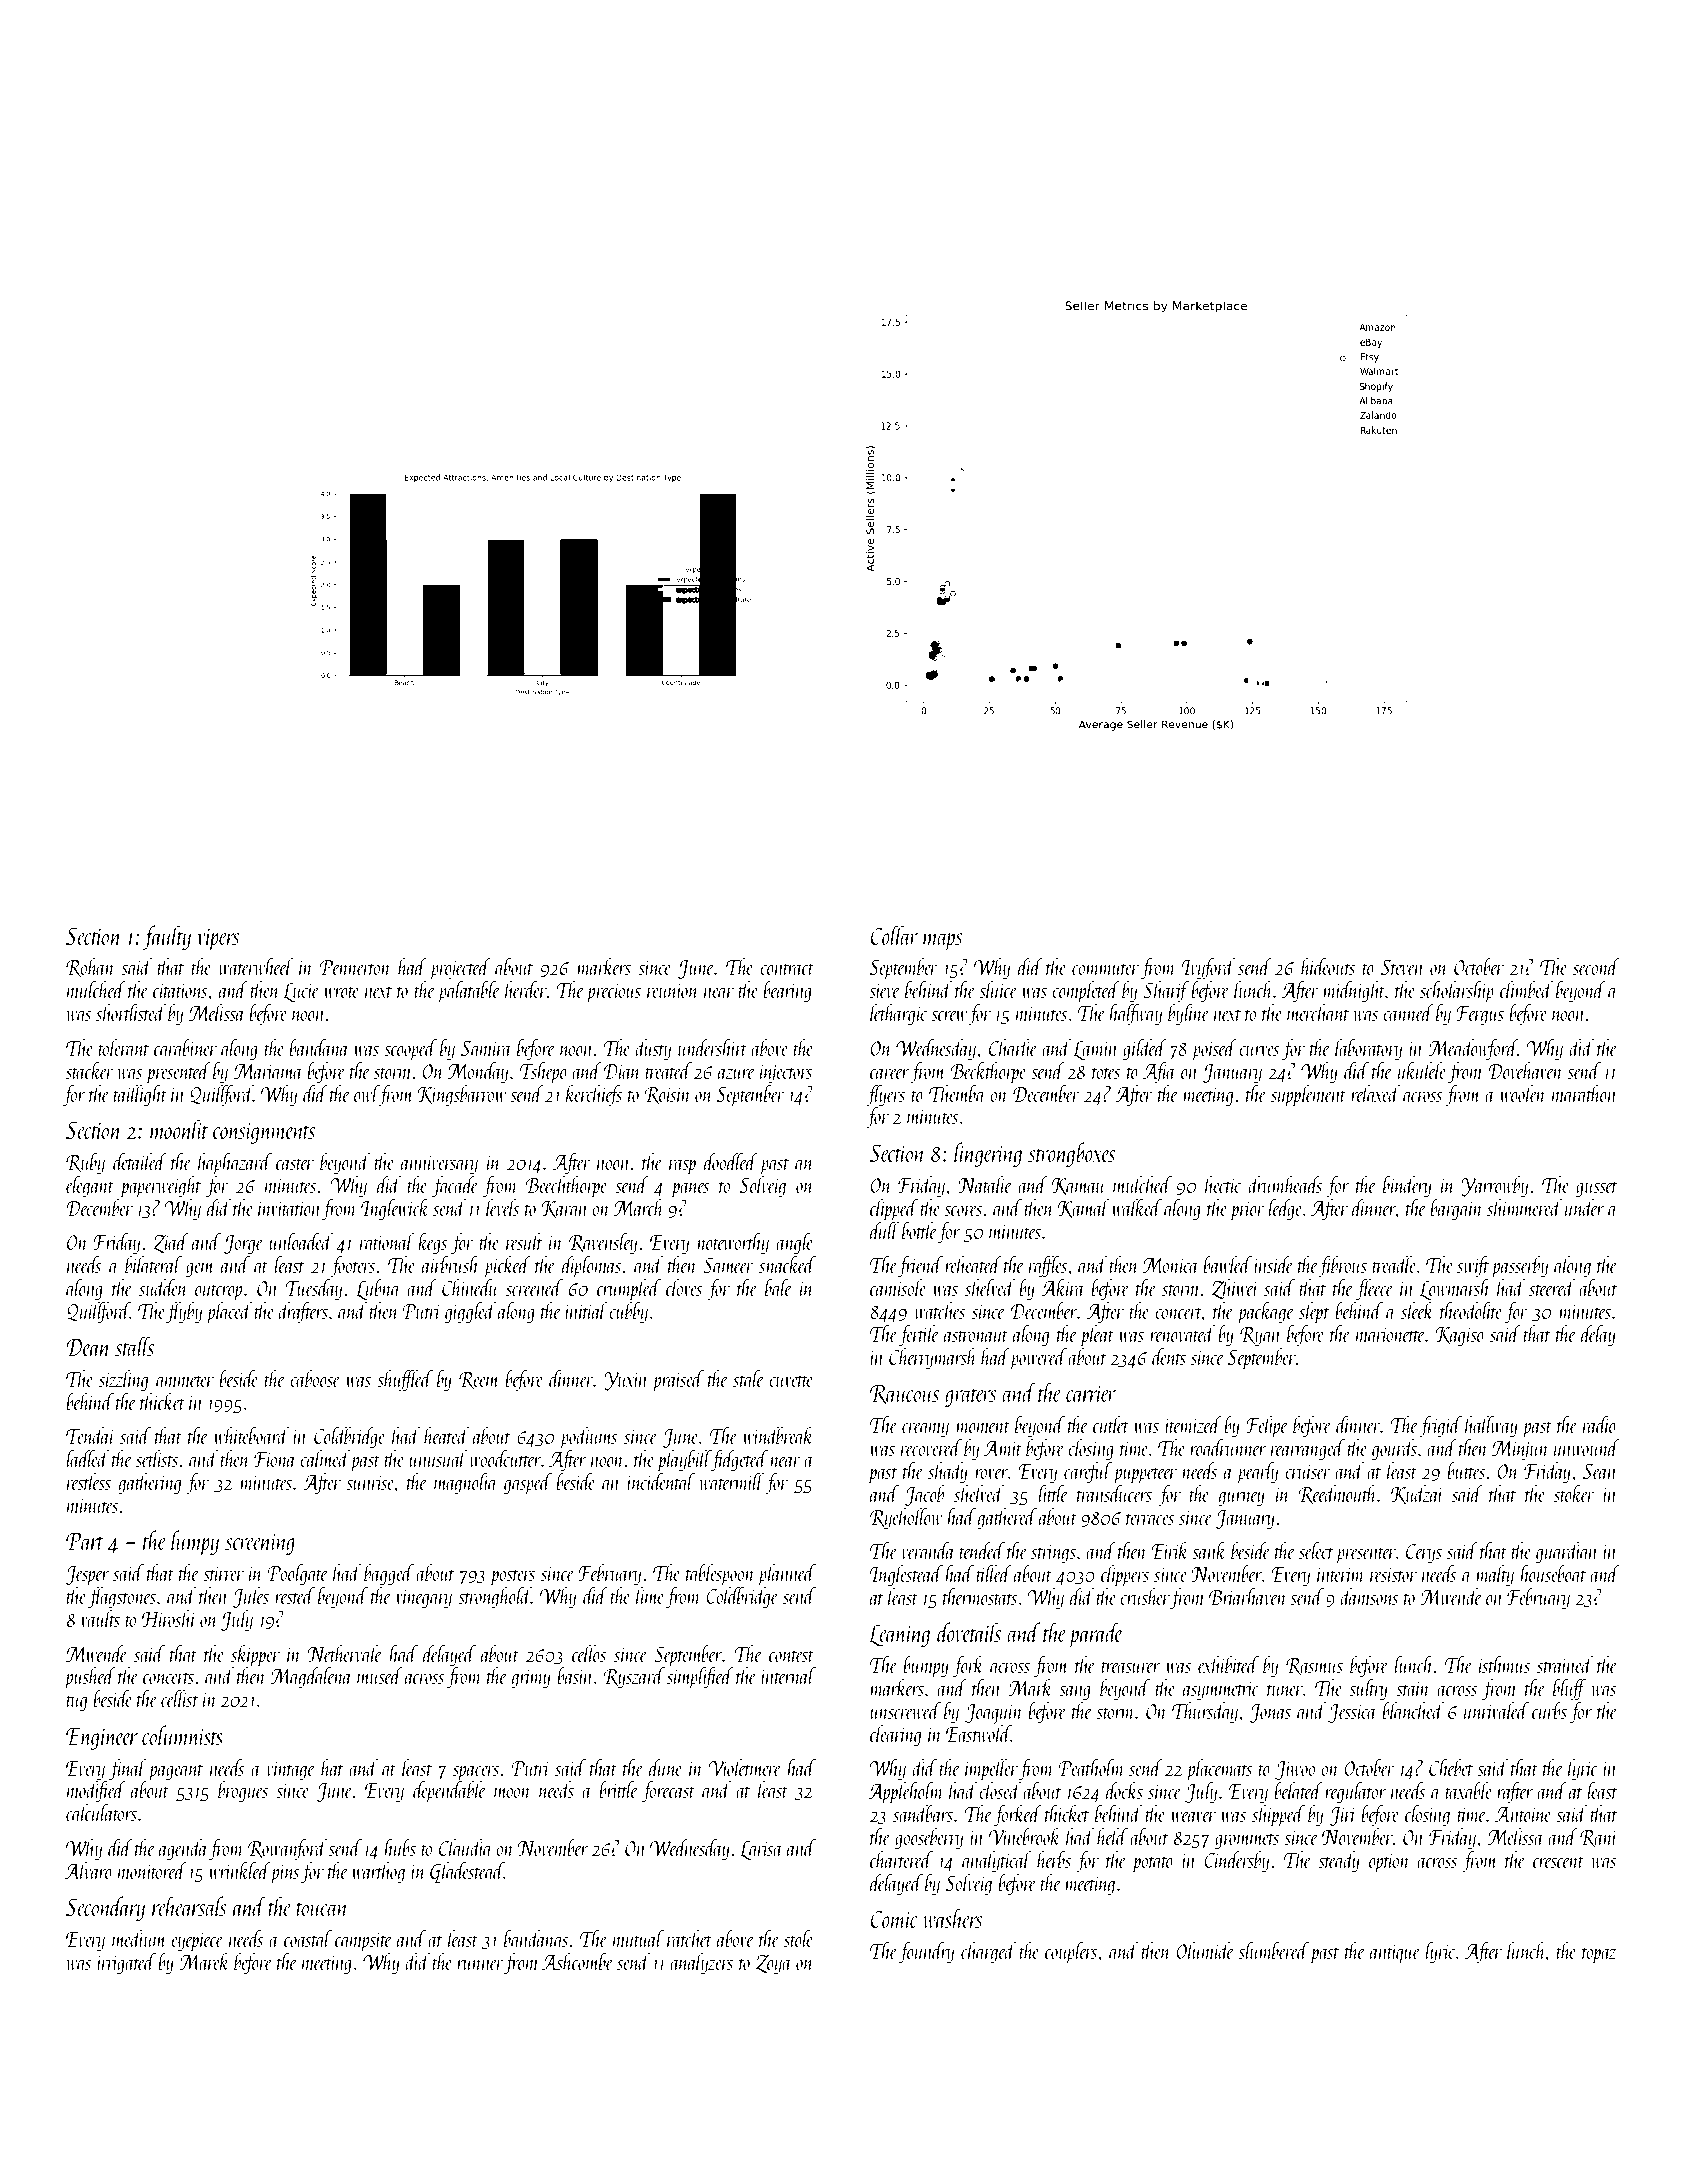 This image has width=1683, height=2178. I want to click on Collar, so click(894, 935).
